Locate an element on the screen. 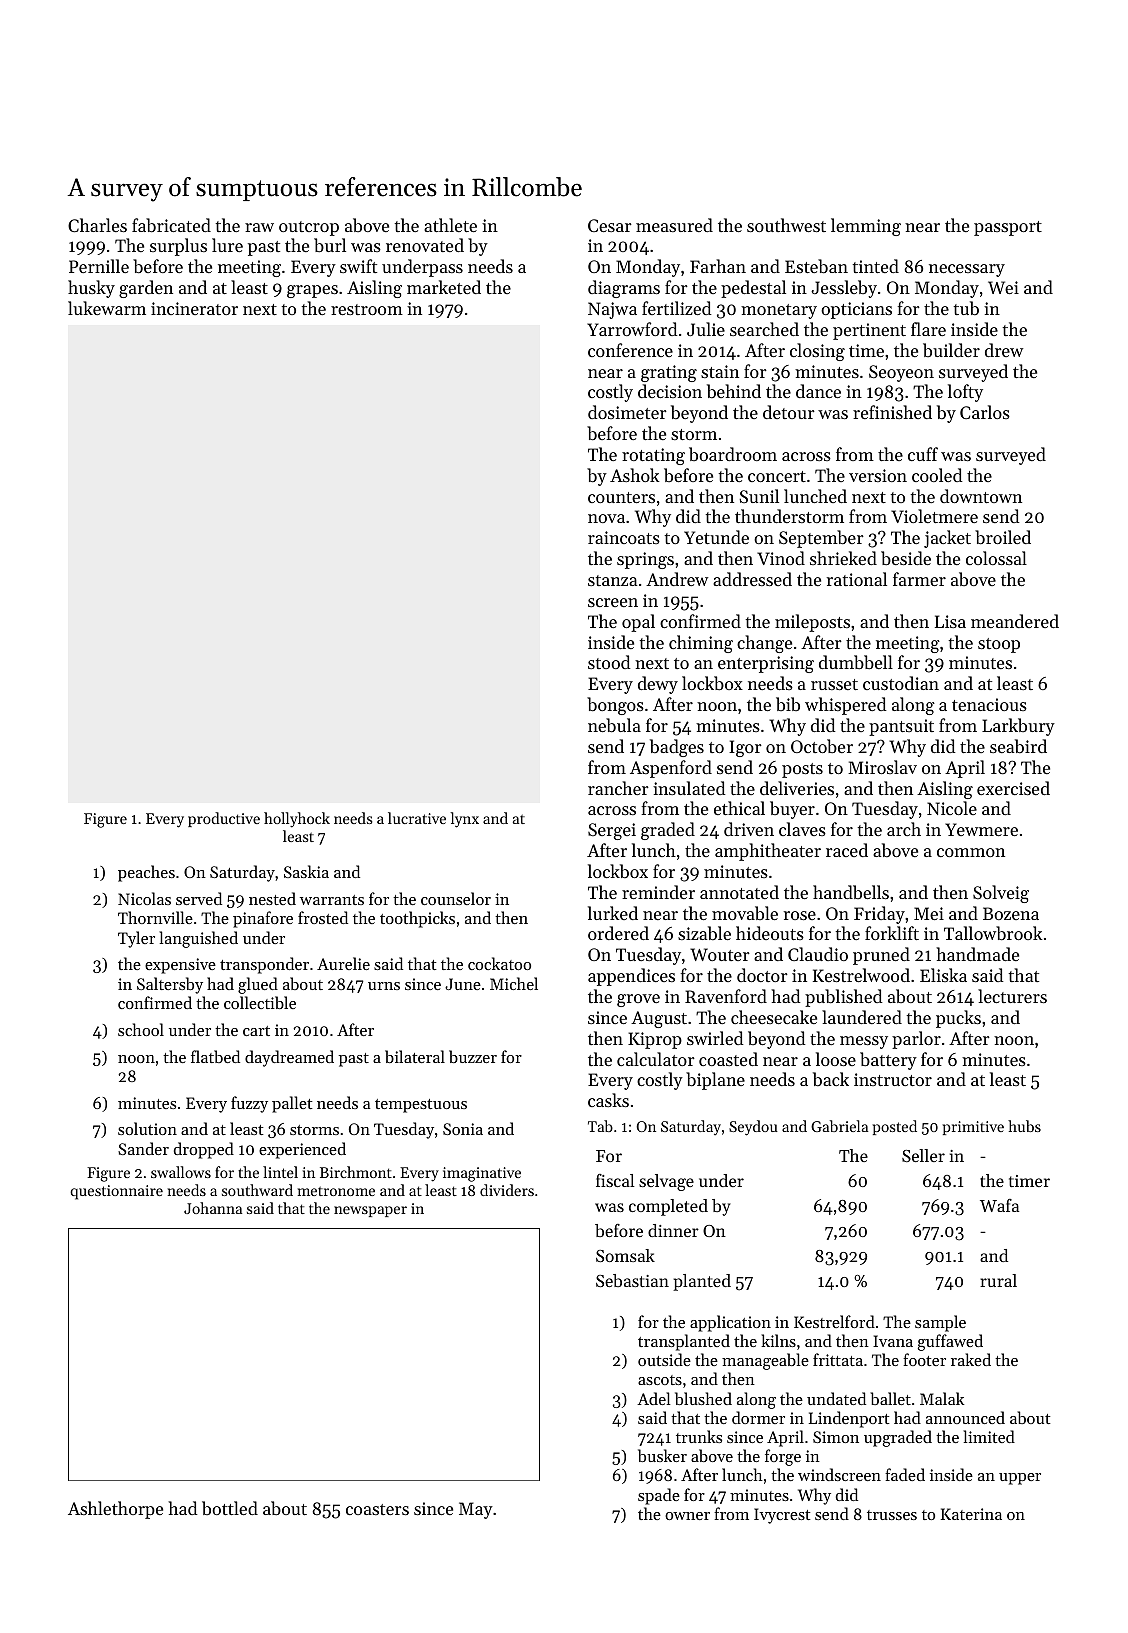 Image resolution: width=1128 pixels, height=1633 pixels. rotating is located at coordinates (653, 456).
